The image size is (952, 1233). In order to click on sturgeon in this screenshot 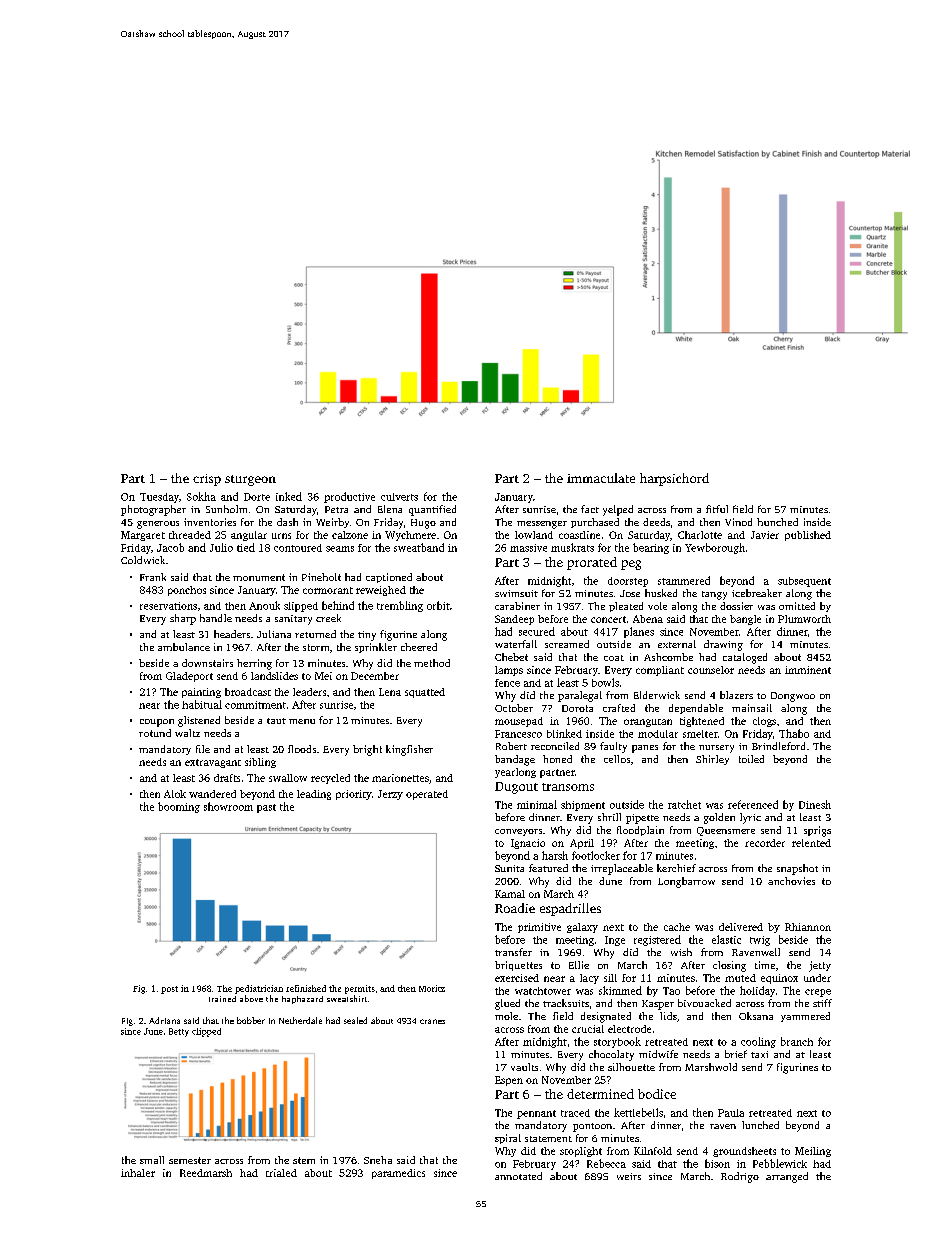, I will do `click(250, 480)`.
